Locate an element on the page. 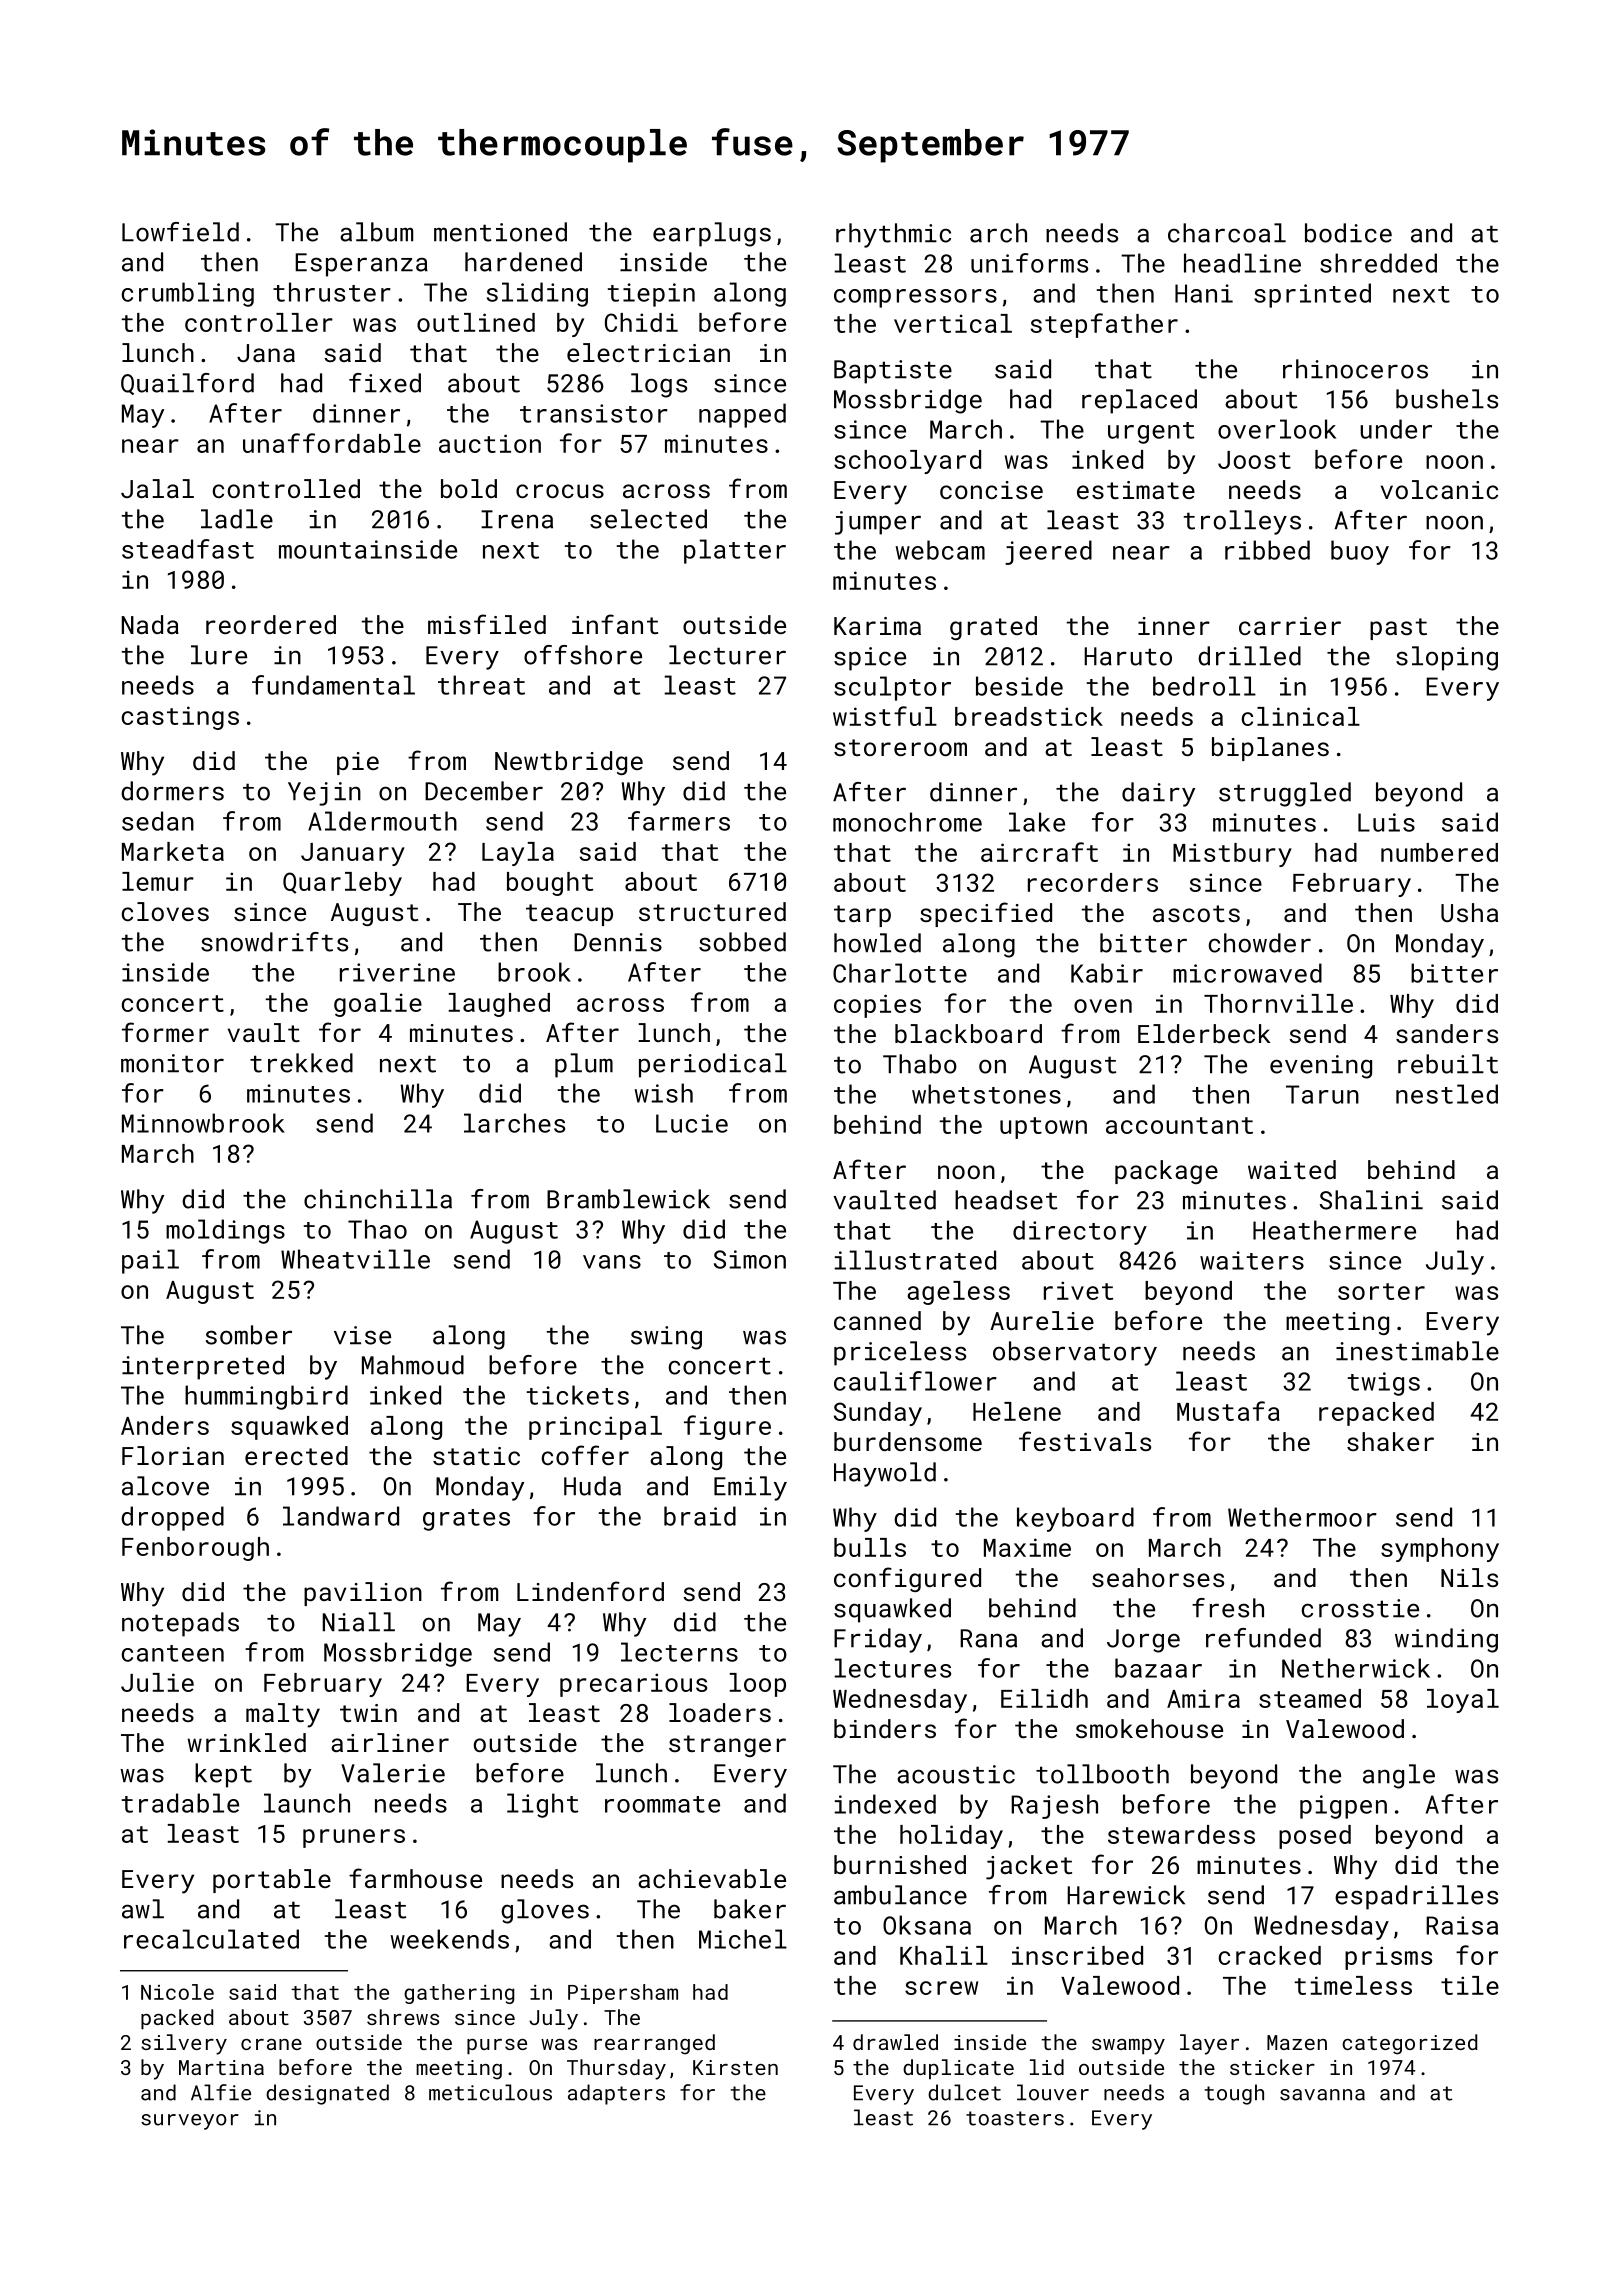 This image has width=1620, height=2292. package is located at coordinates (1166, 1172).
